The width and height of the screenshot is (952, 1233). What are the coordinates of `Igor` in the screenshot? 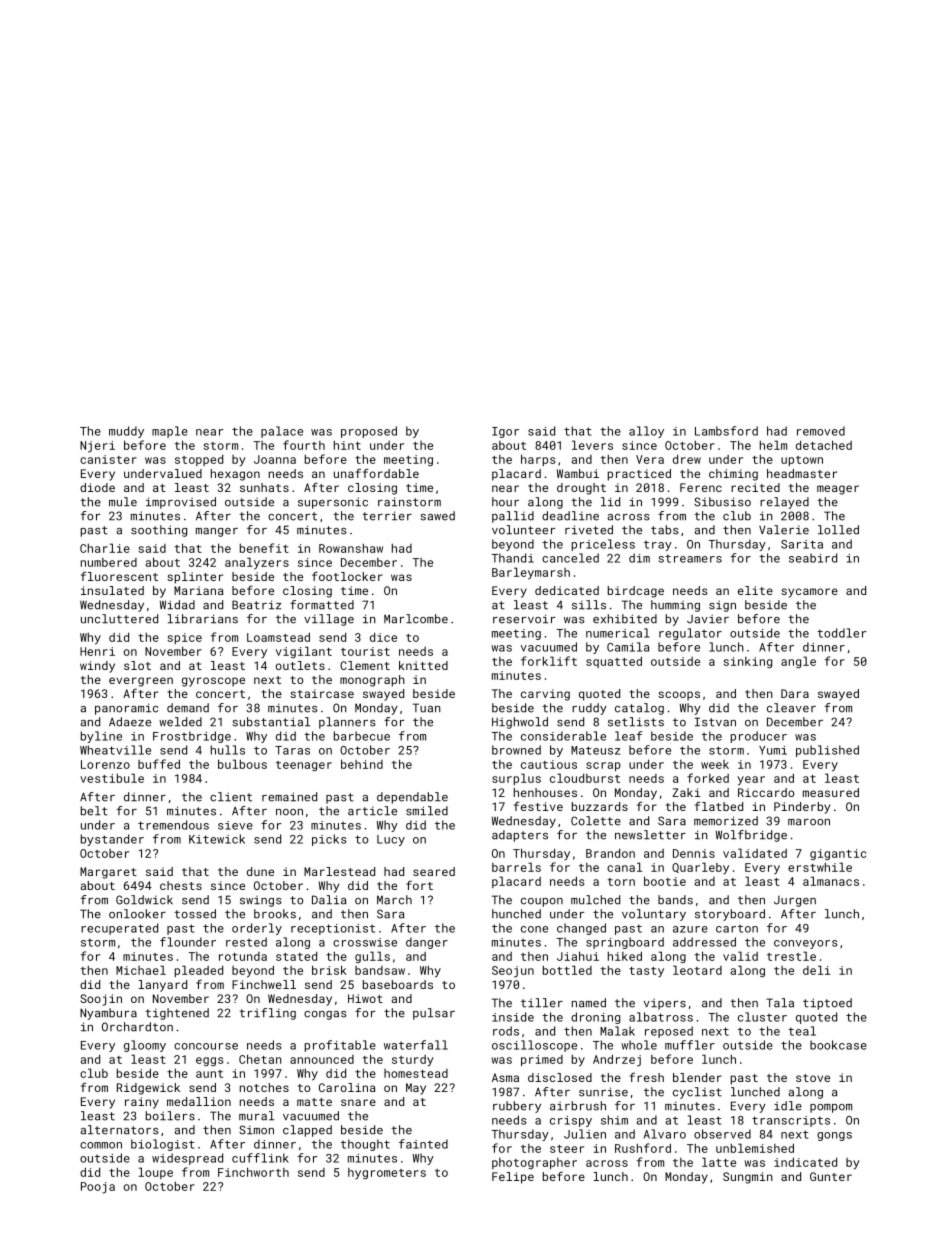 It's located at (505, 432).
